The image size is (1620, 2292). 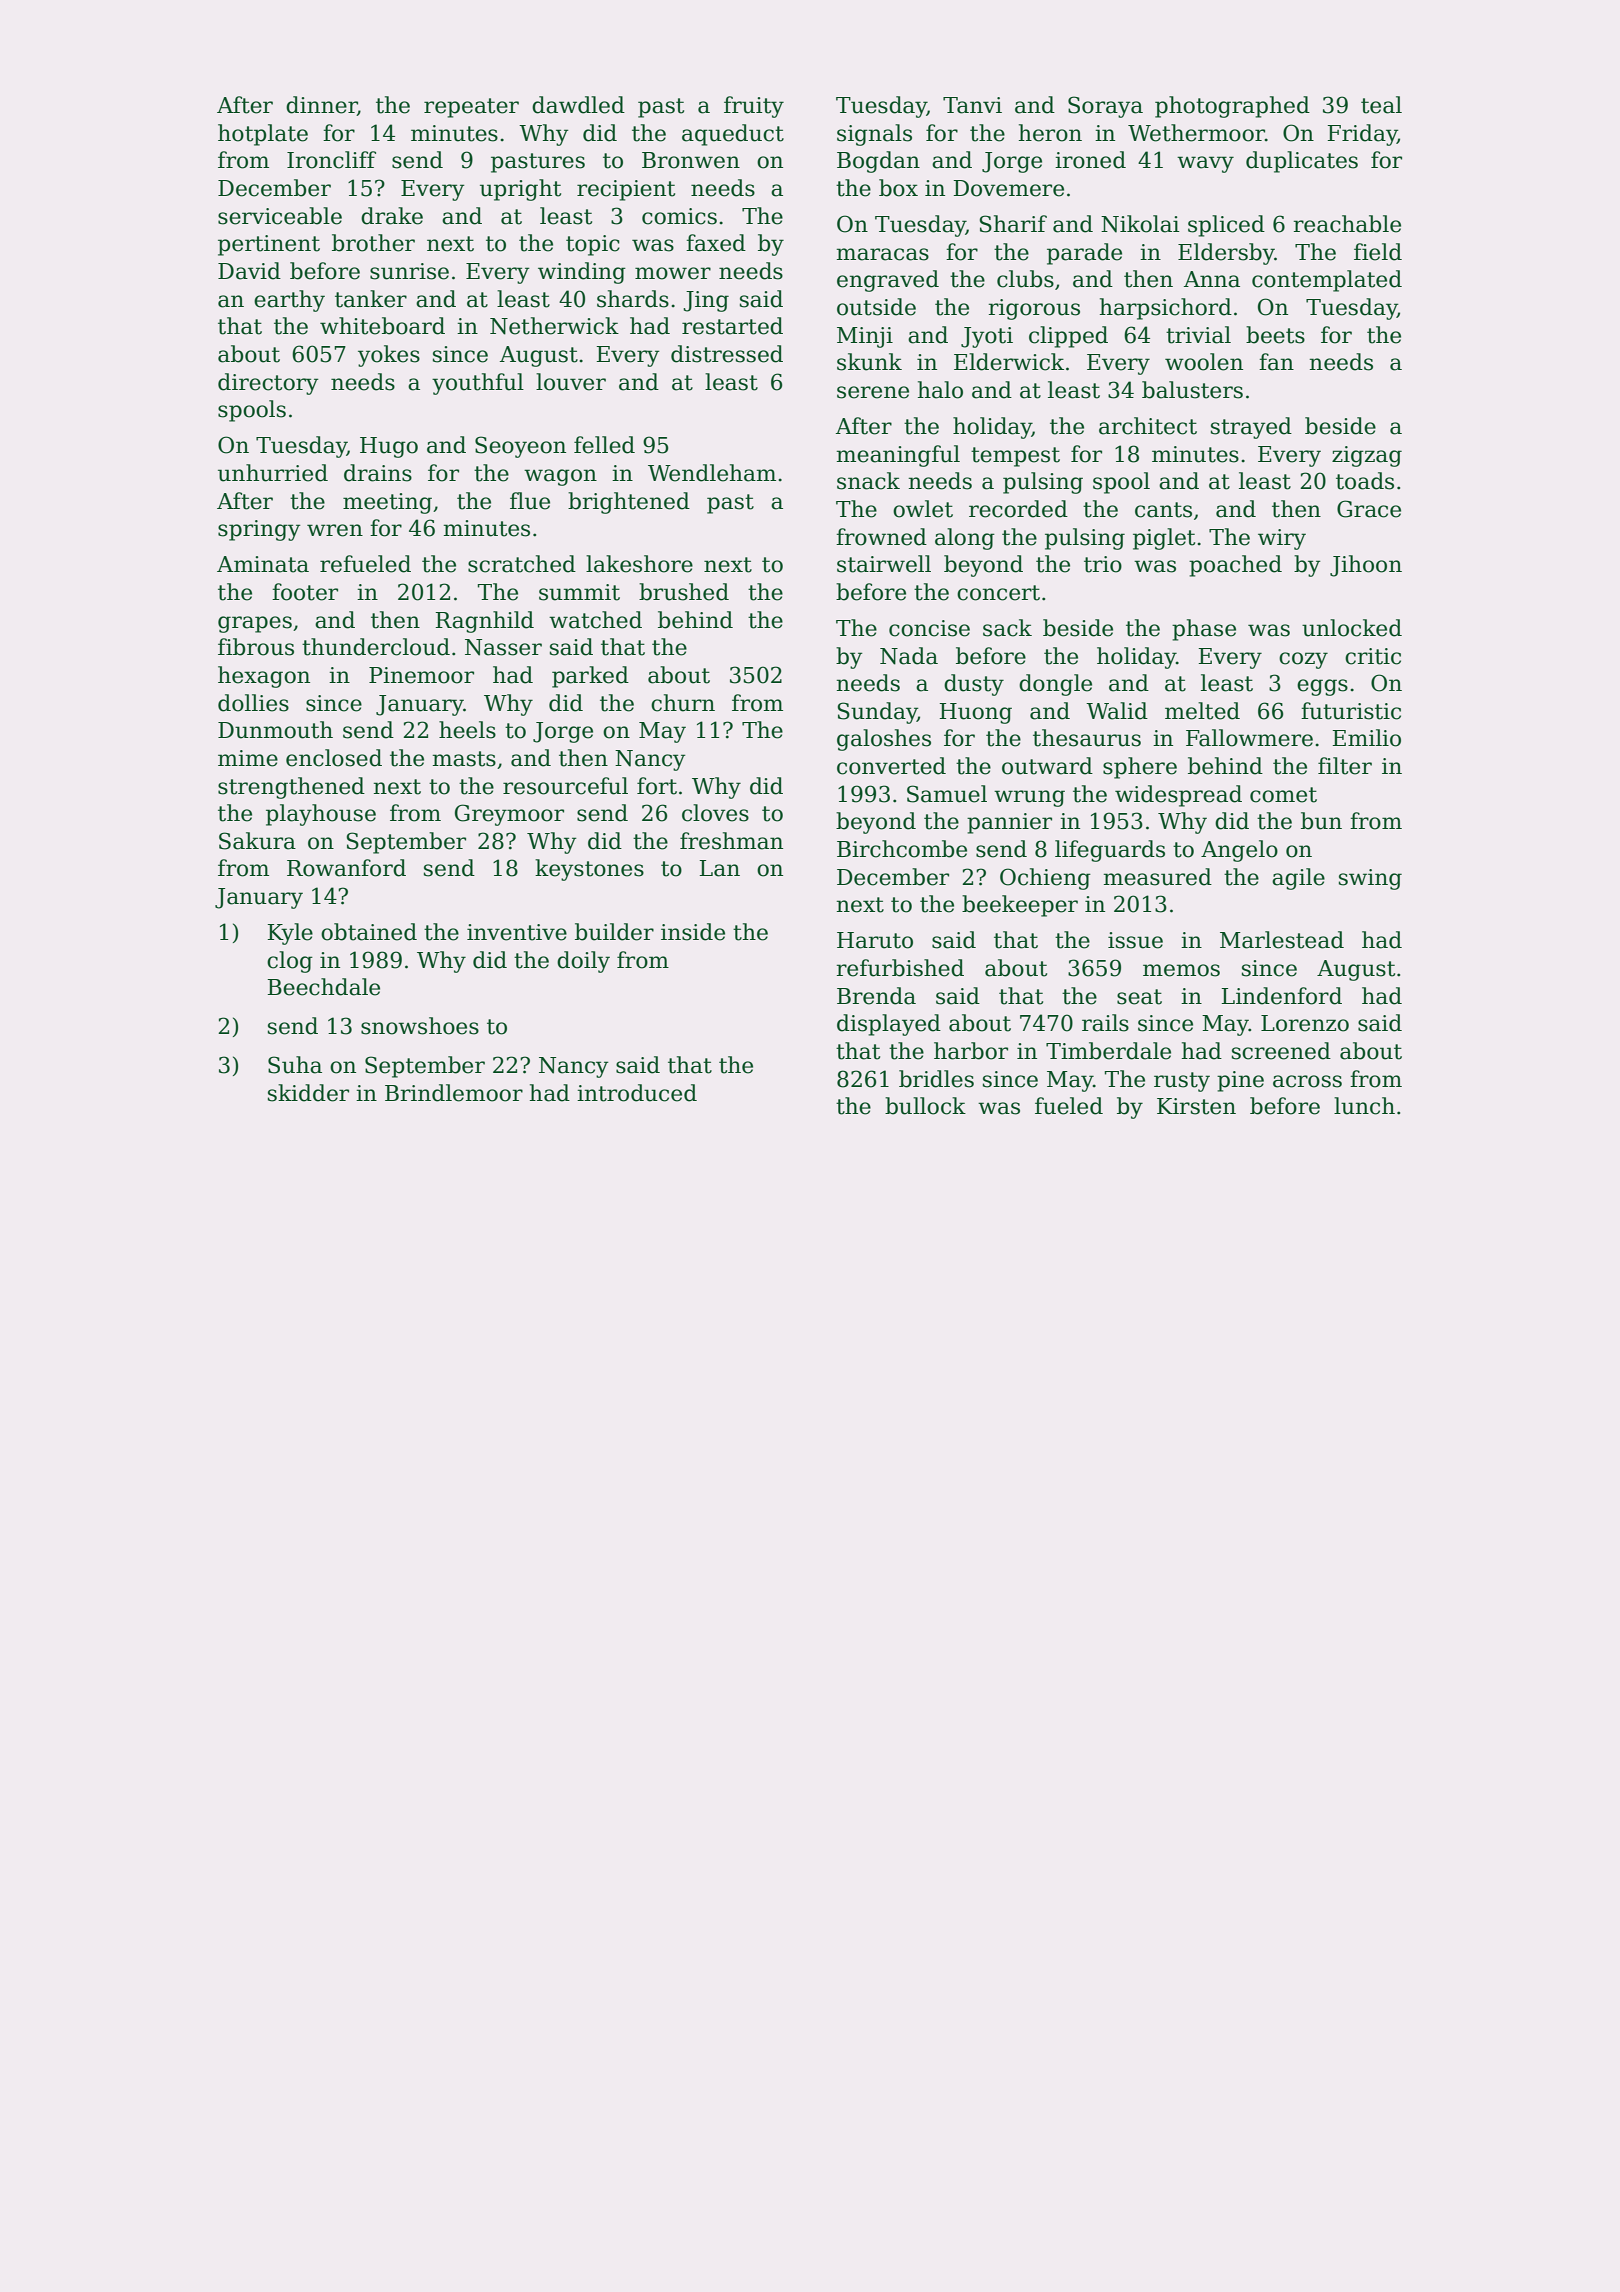 I want to click on stairwell, so click(x=884, y=564).
